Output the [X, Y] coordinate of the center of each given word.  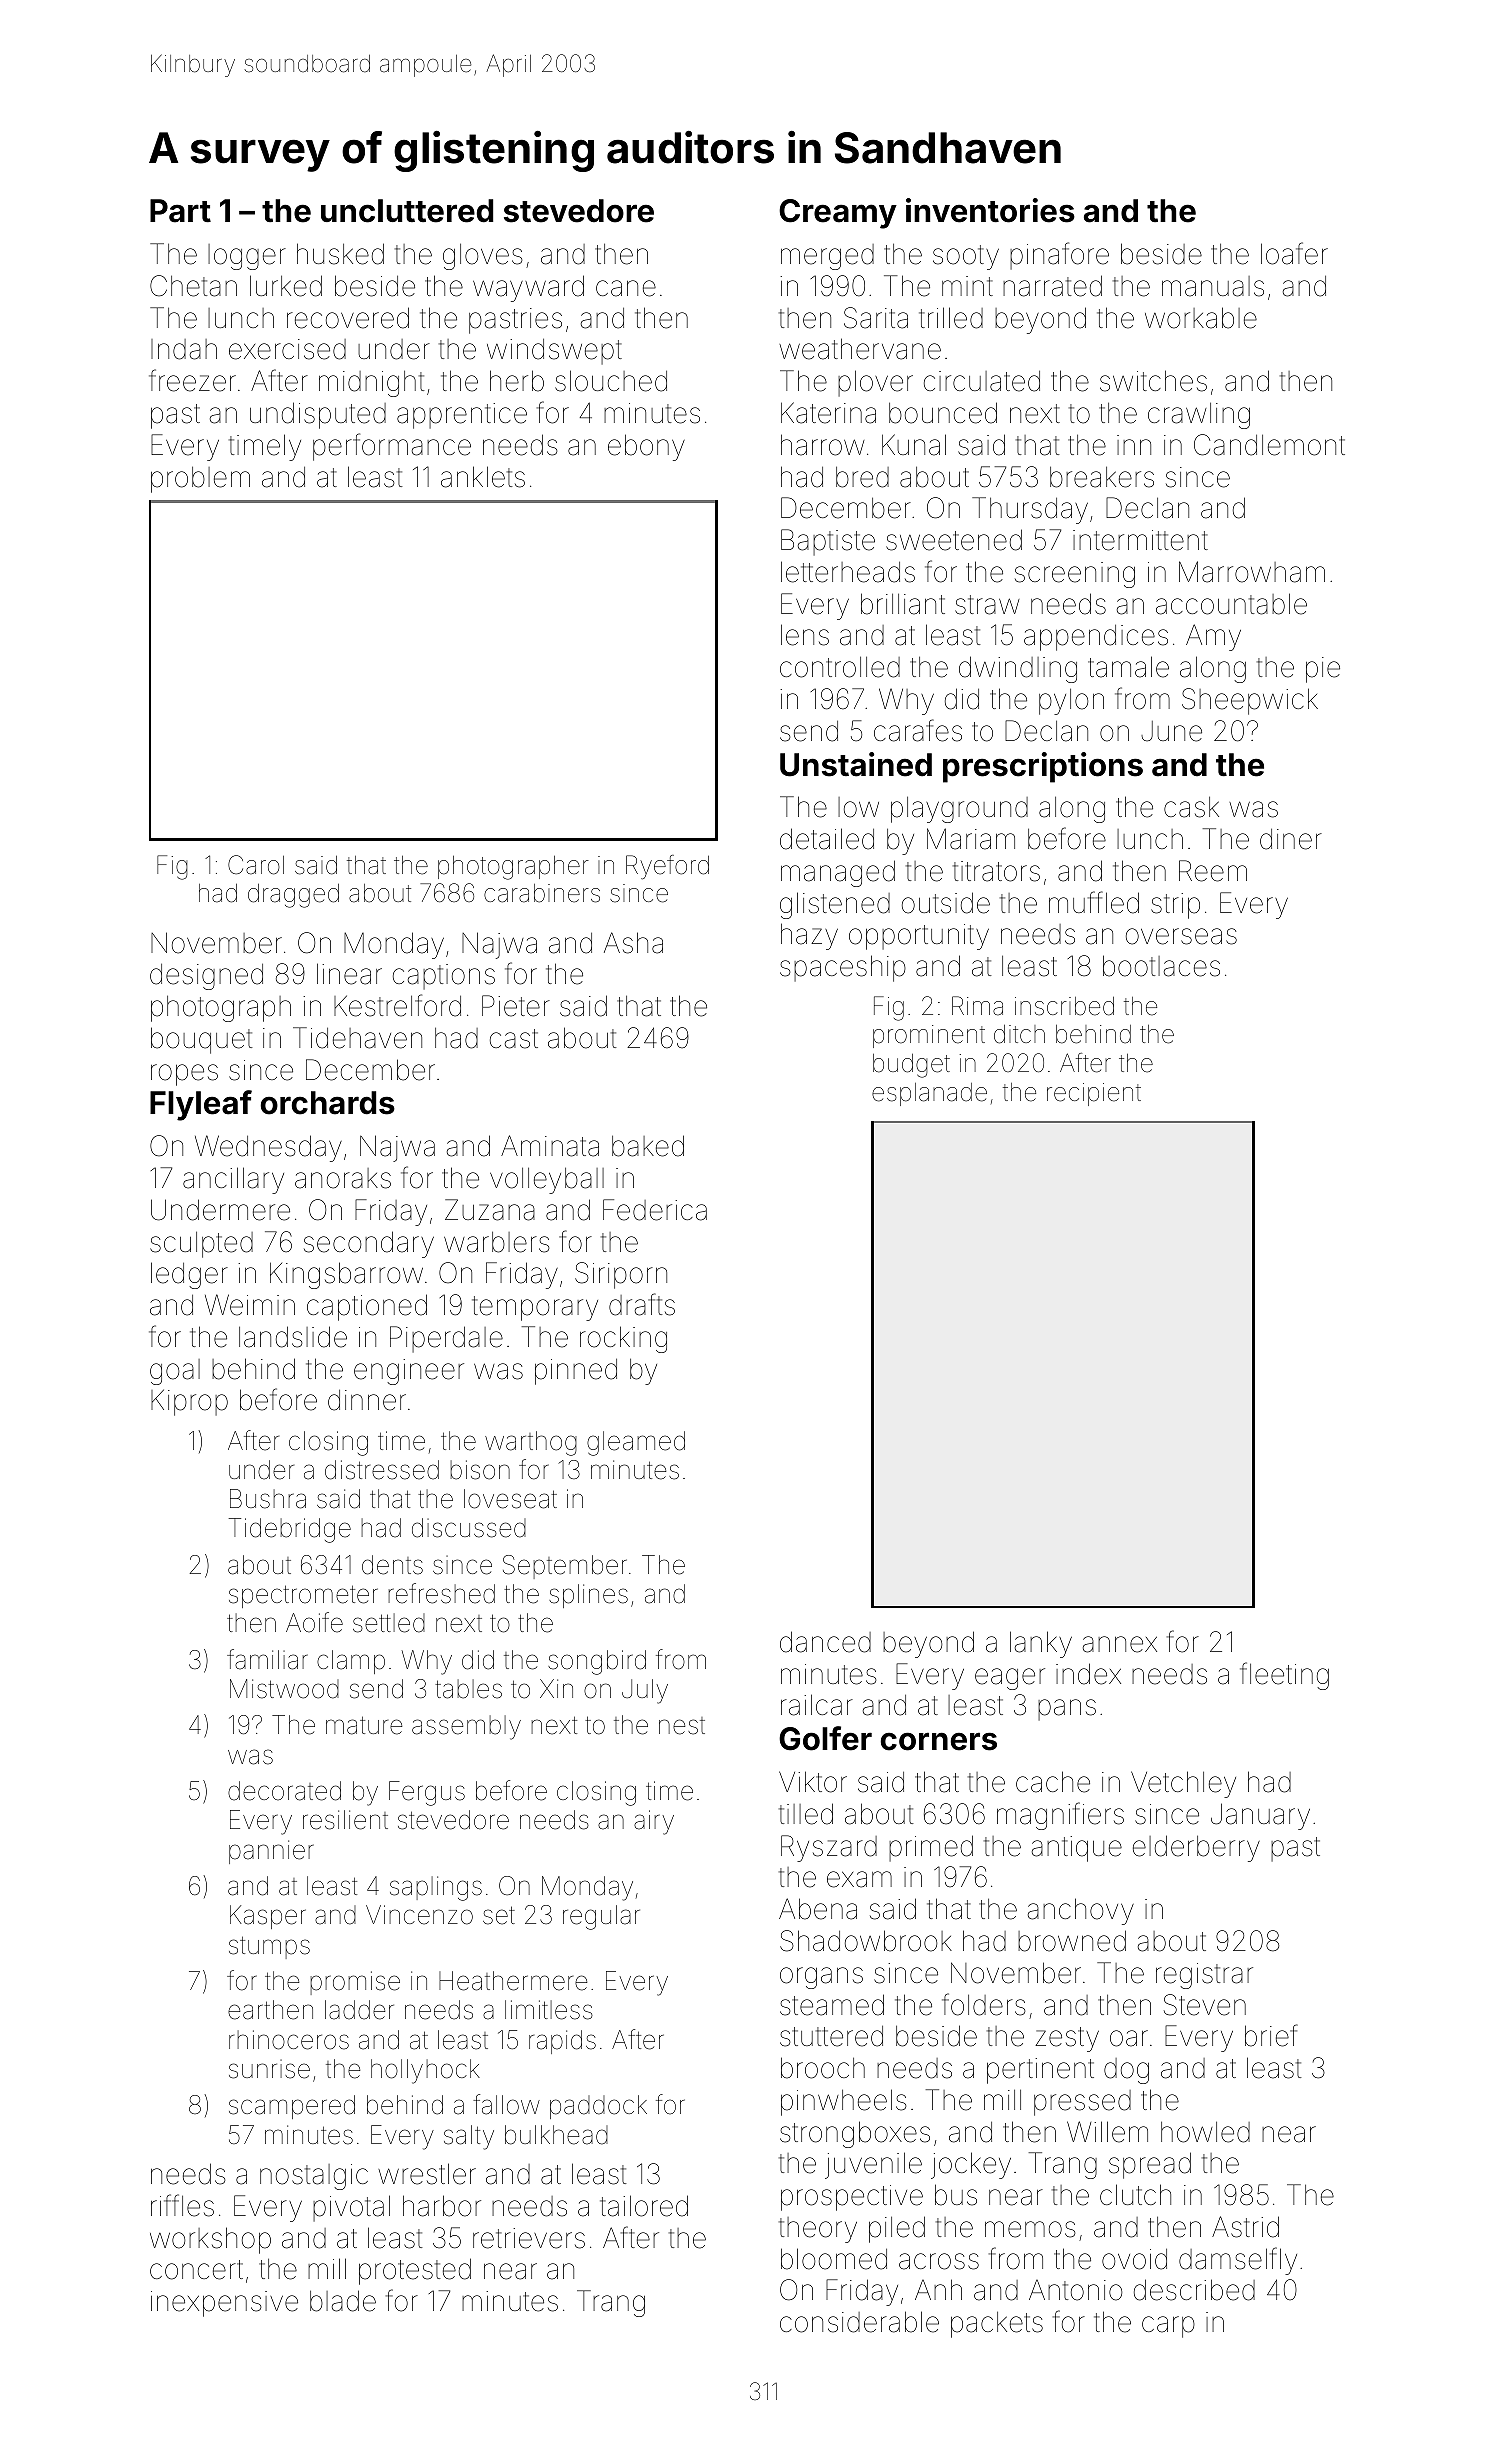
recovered [348, 318]
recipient [1094, 1094]
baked [648, 1146]
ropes [184, 1075]
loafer [1294, 253]
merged [827, 257]
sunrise [269, 2069]
